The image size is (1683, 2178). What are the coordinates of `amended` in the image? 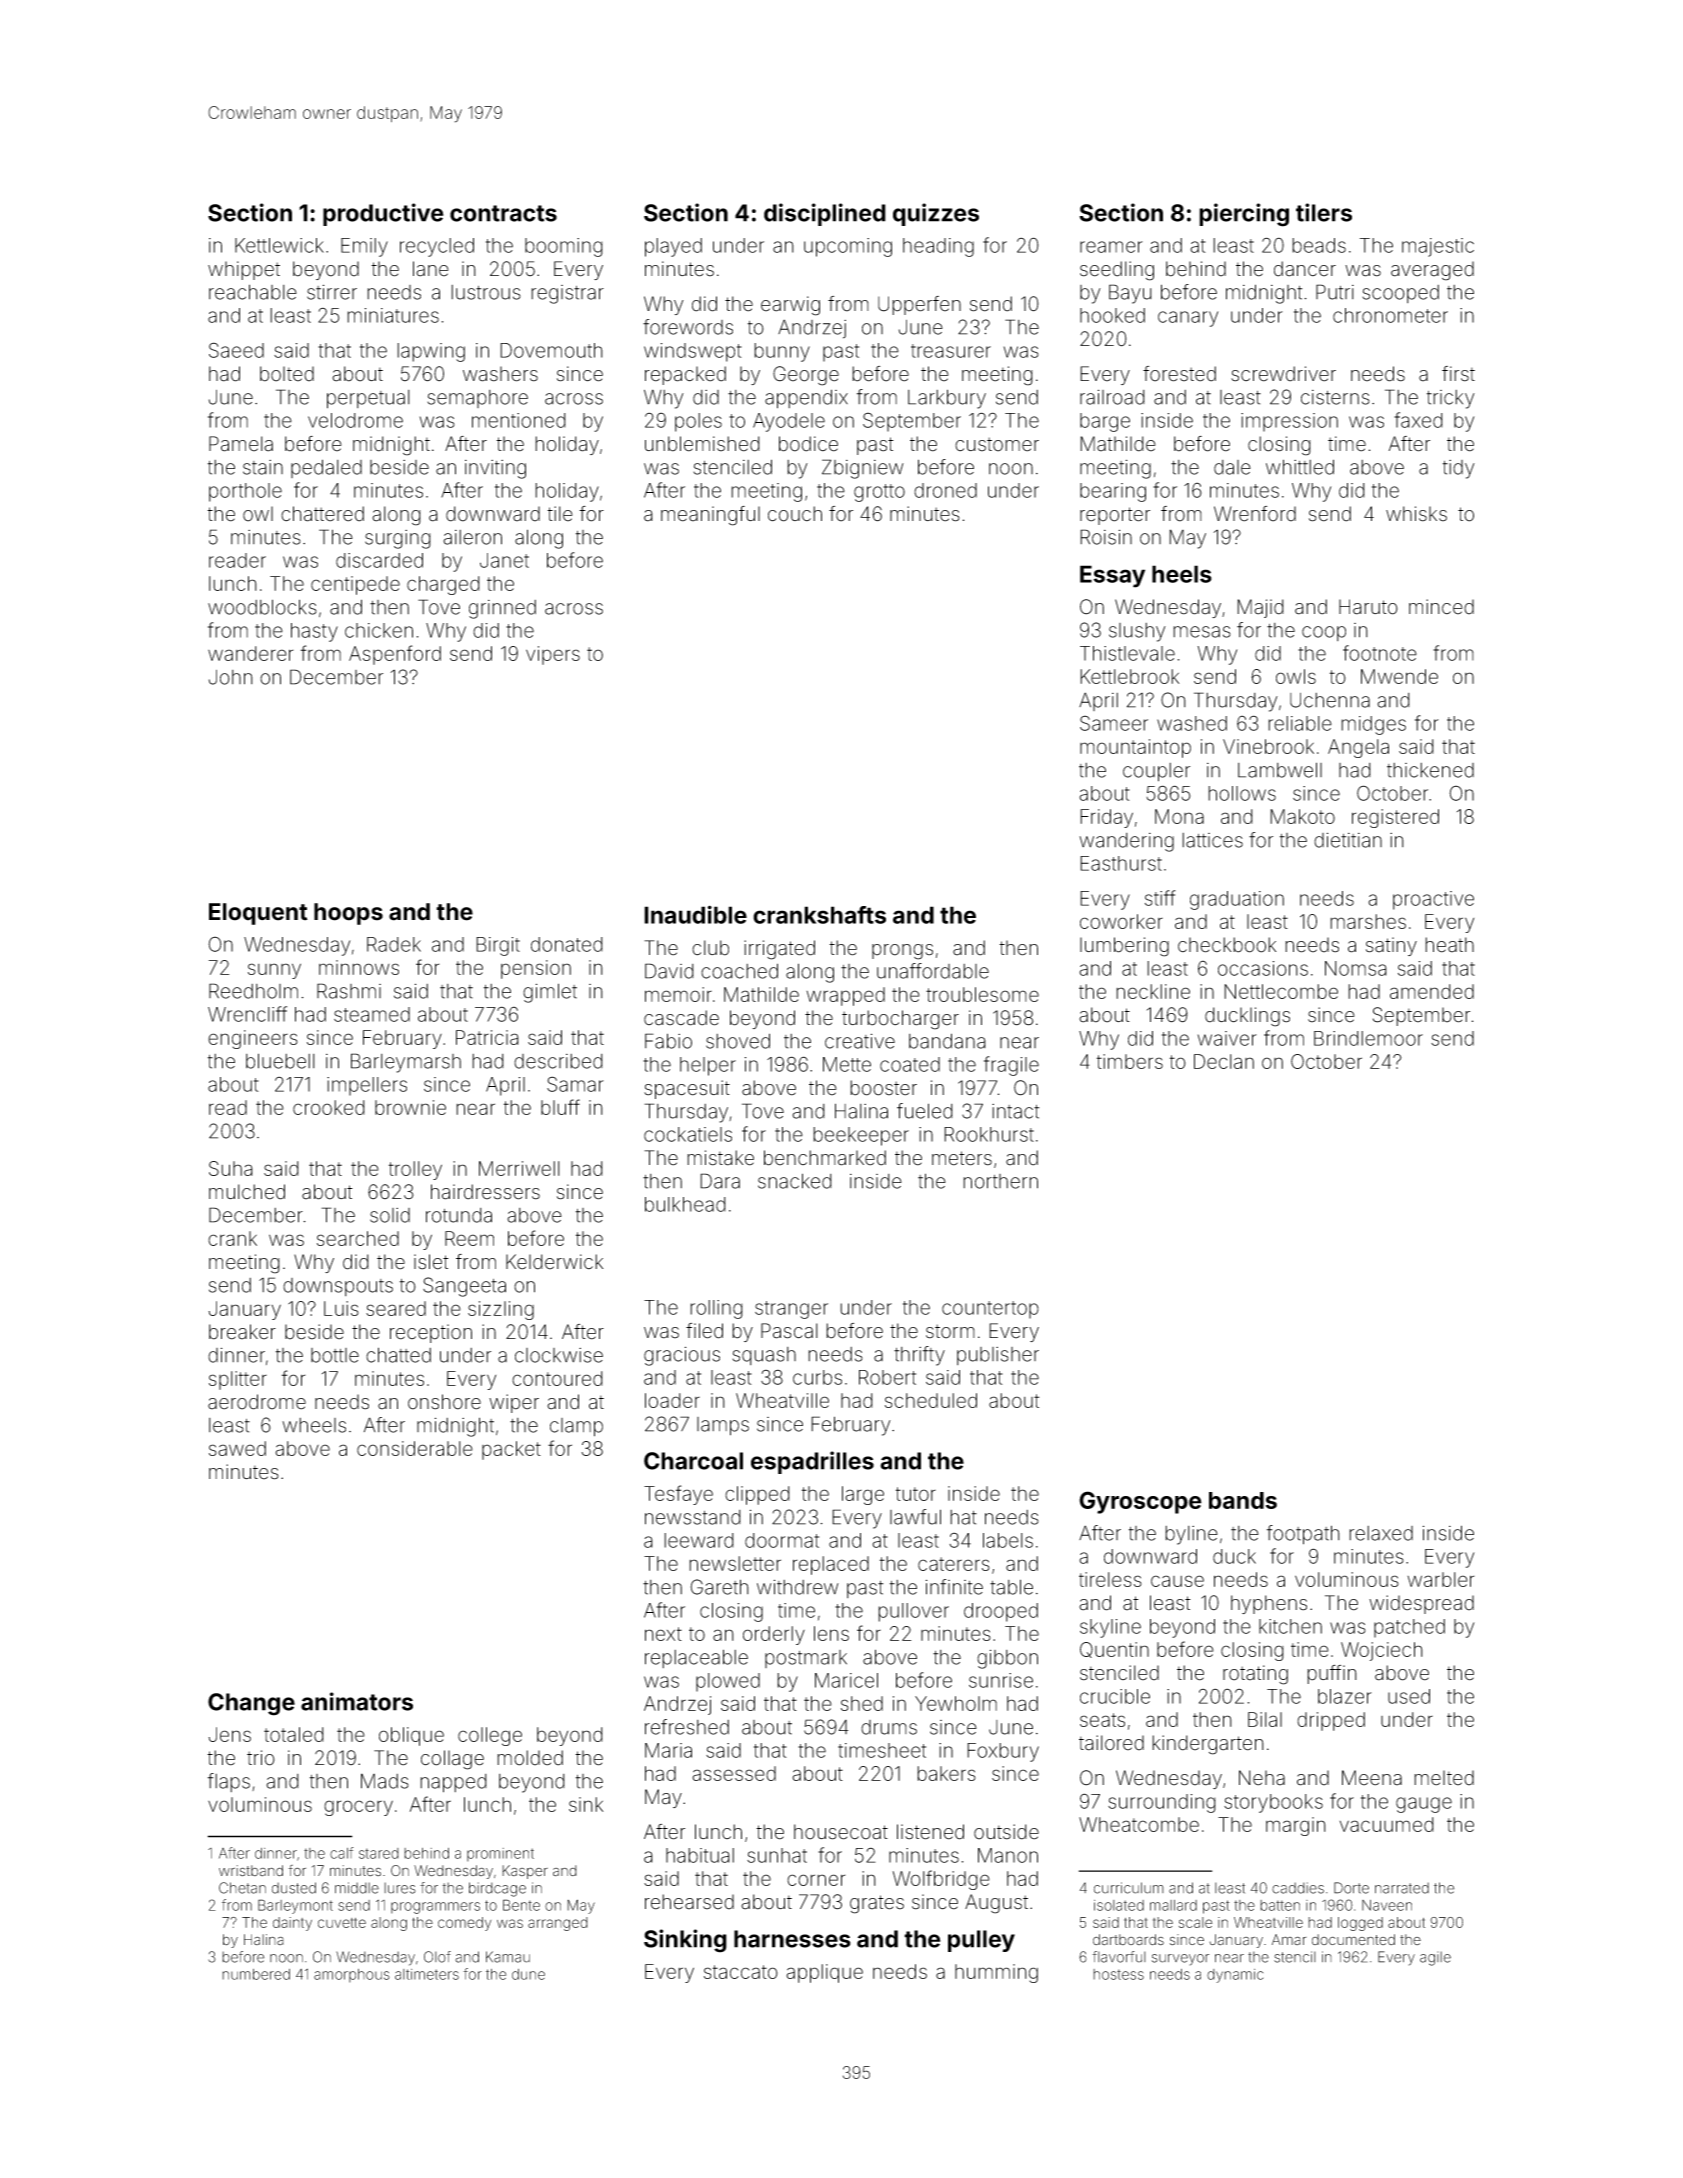 It's located at (1432, 991).
